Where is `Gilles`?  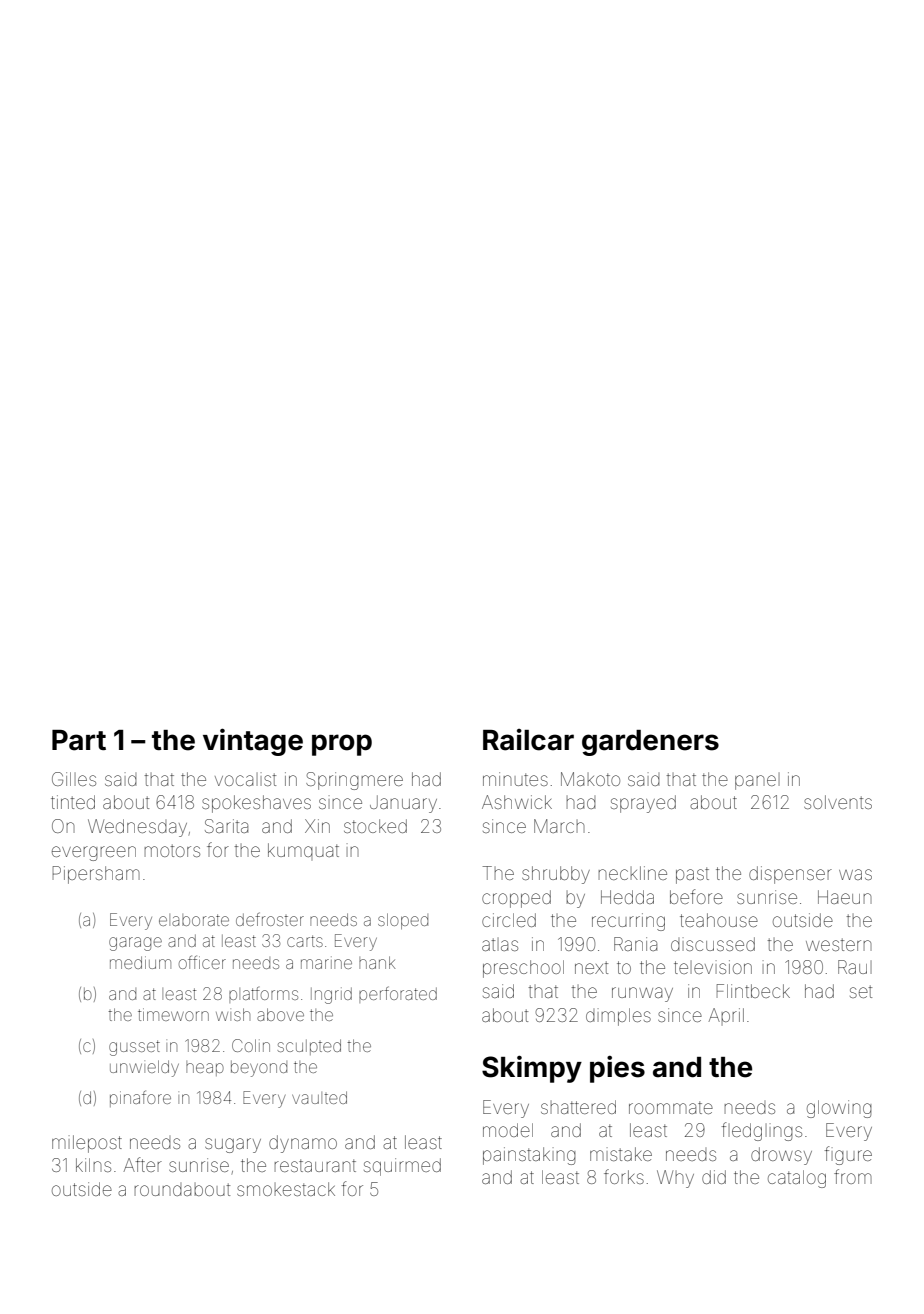
Gilles is located at coordinates (74, 779).
